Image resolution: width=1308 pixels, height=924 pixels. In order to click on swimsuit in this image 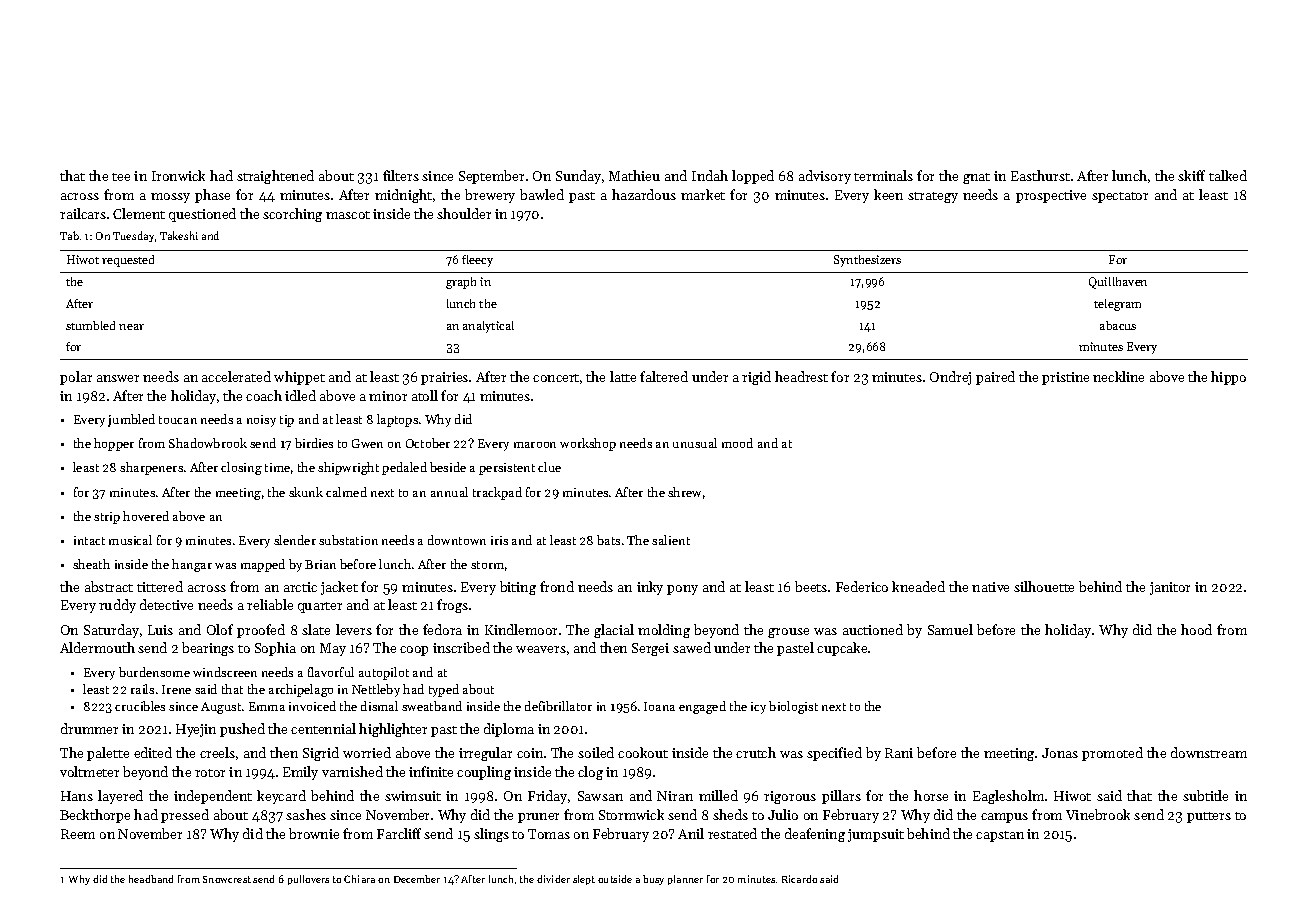, I will do `click(413, 796)`.
